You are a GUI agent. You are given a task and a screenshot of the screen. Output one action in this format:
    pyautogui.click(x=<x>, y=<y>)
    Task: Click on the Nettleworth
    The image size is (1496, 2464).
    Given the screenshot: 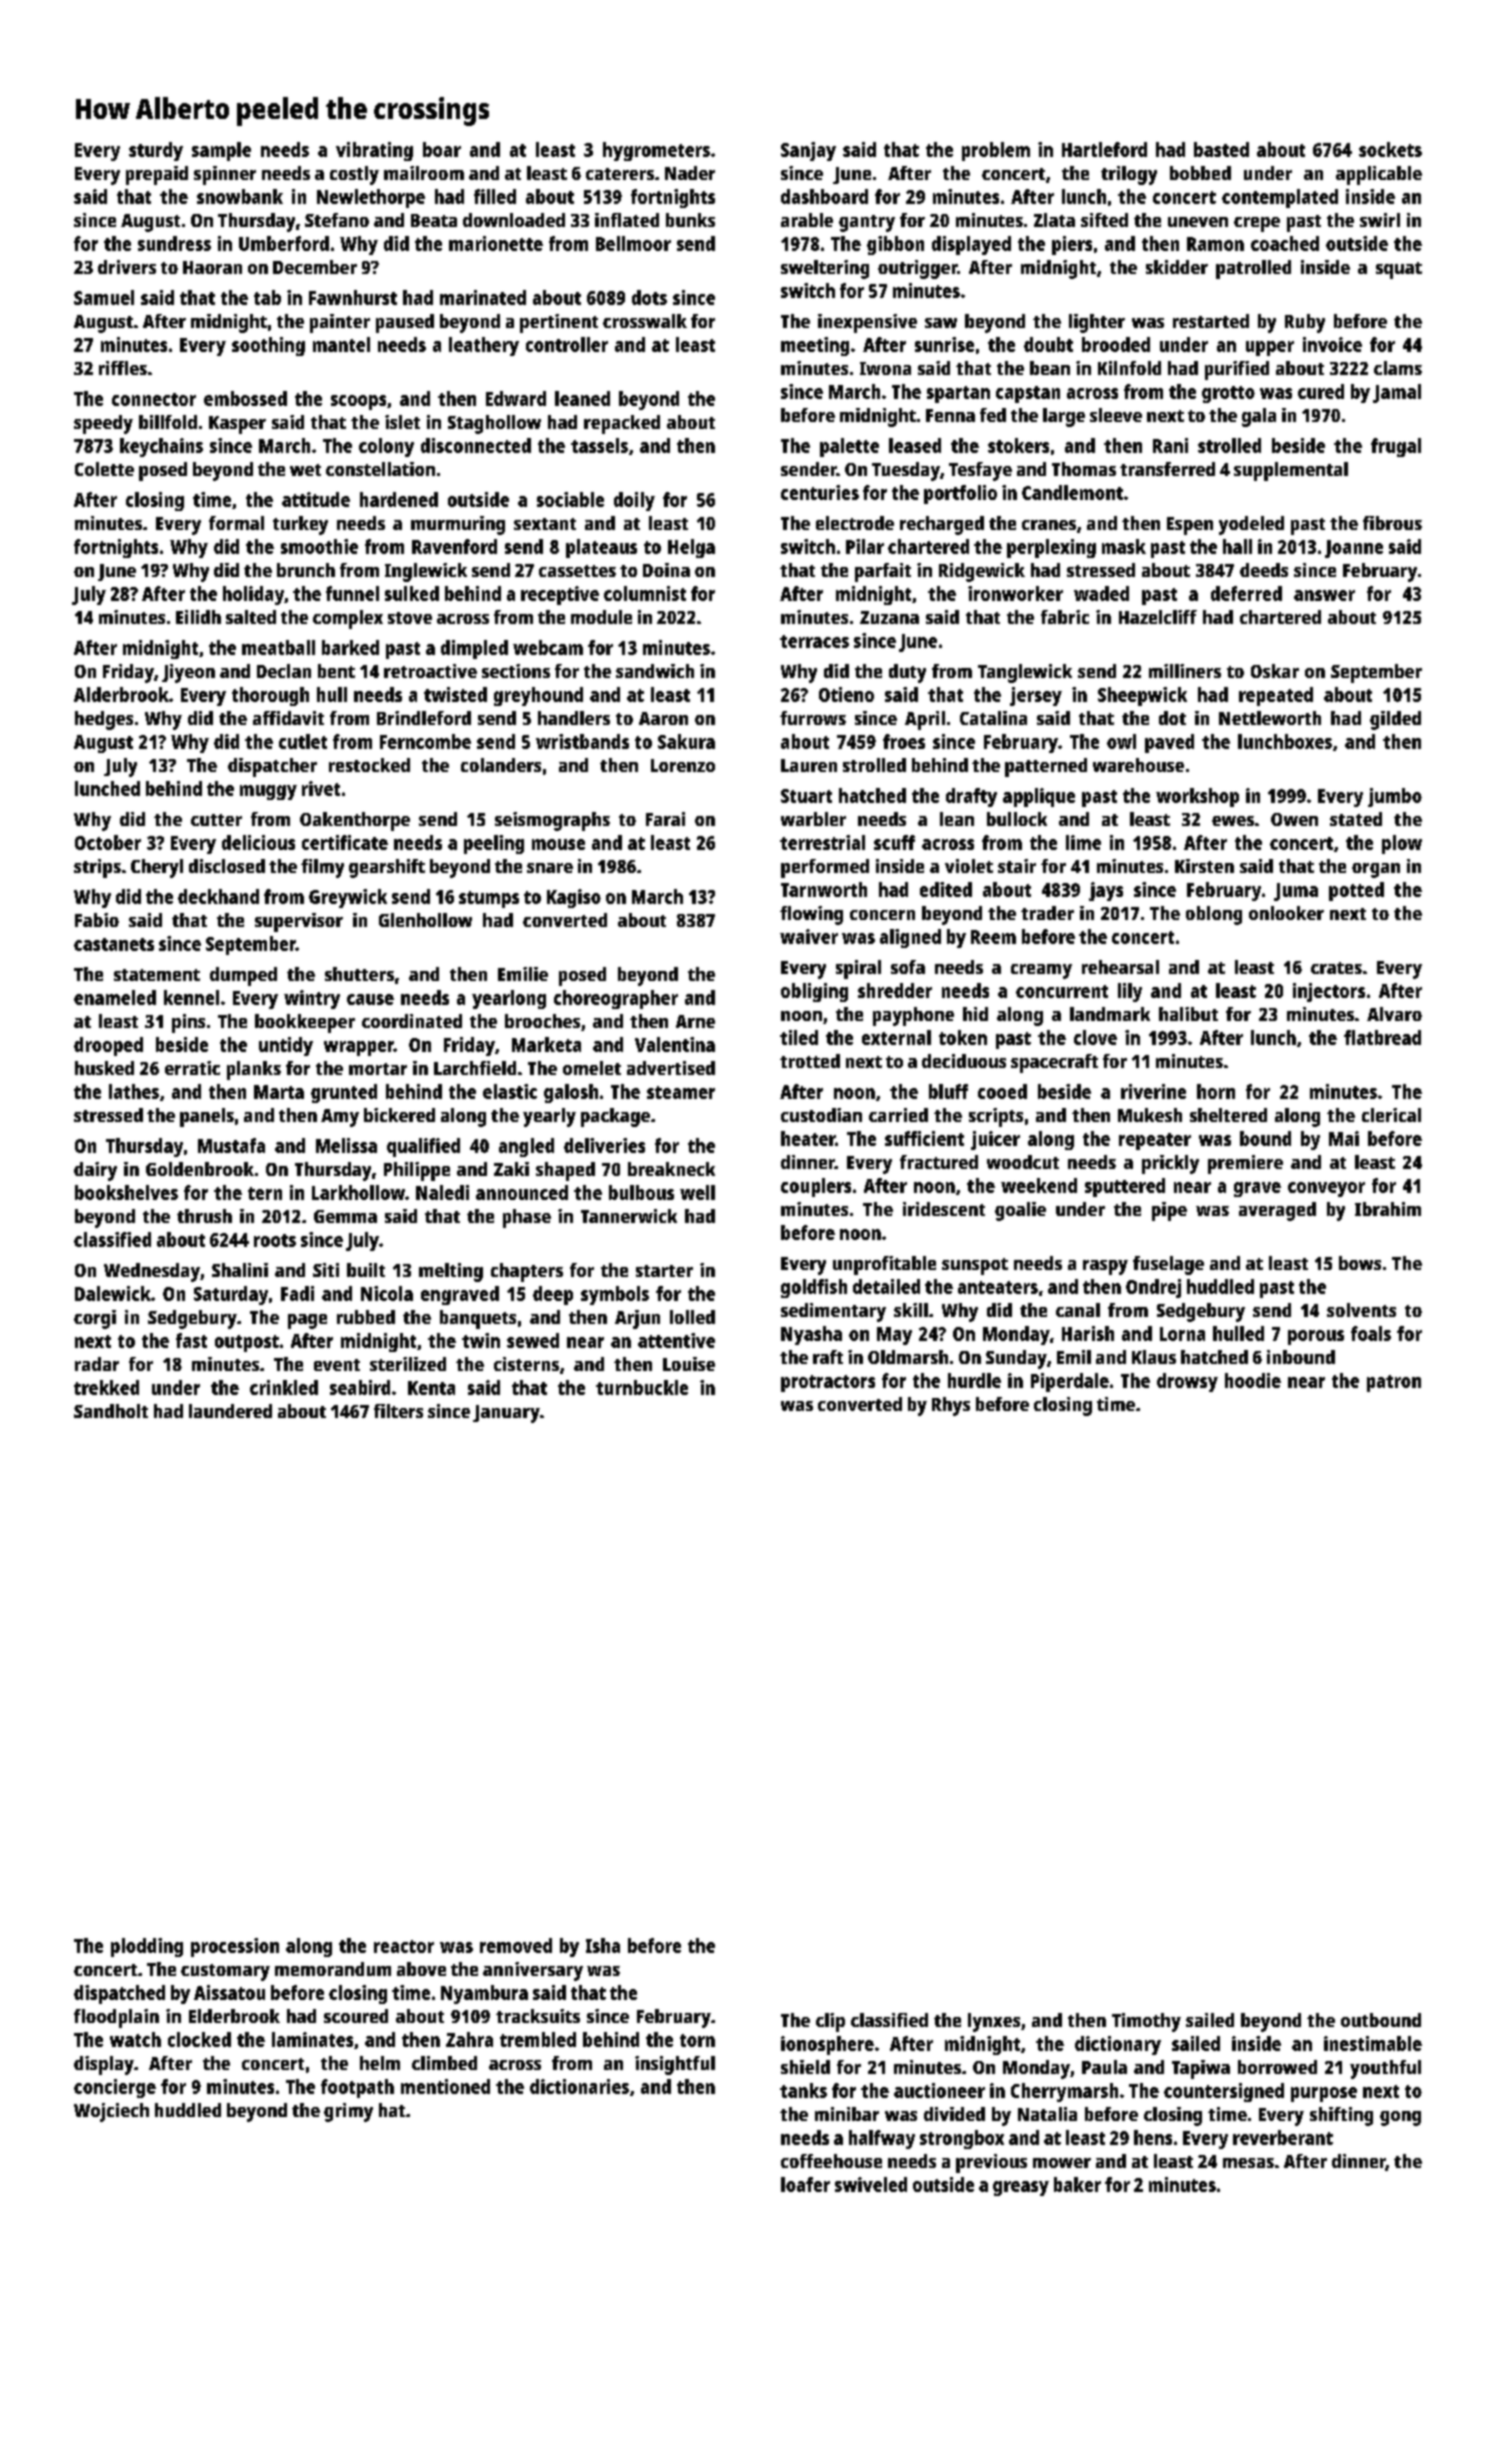 What is the action you would take?
    pyautogui.click(x=1270, y=718)
